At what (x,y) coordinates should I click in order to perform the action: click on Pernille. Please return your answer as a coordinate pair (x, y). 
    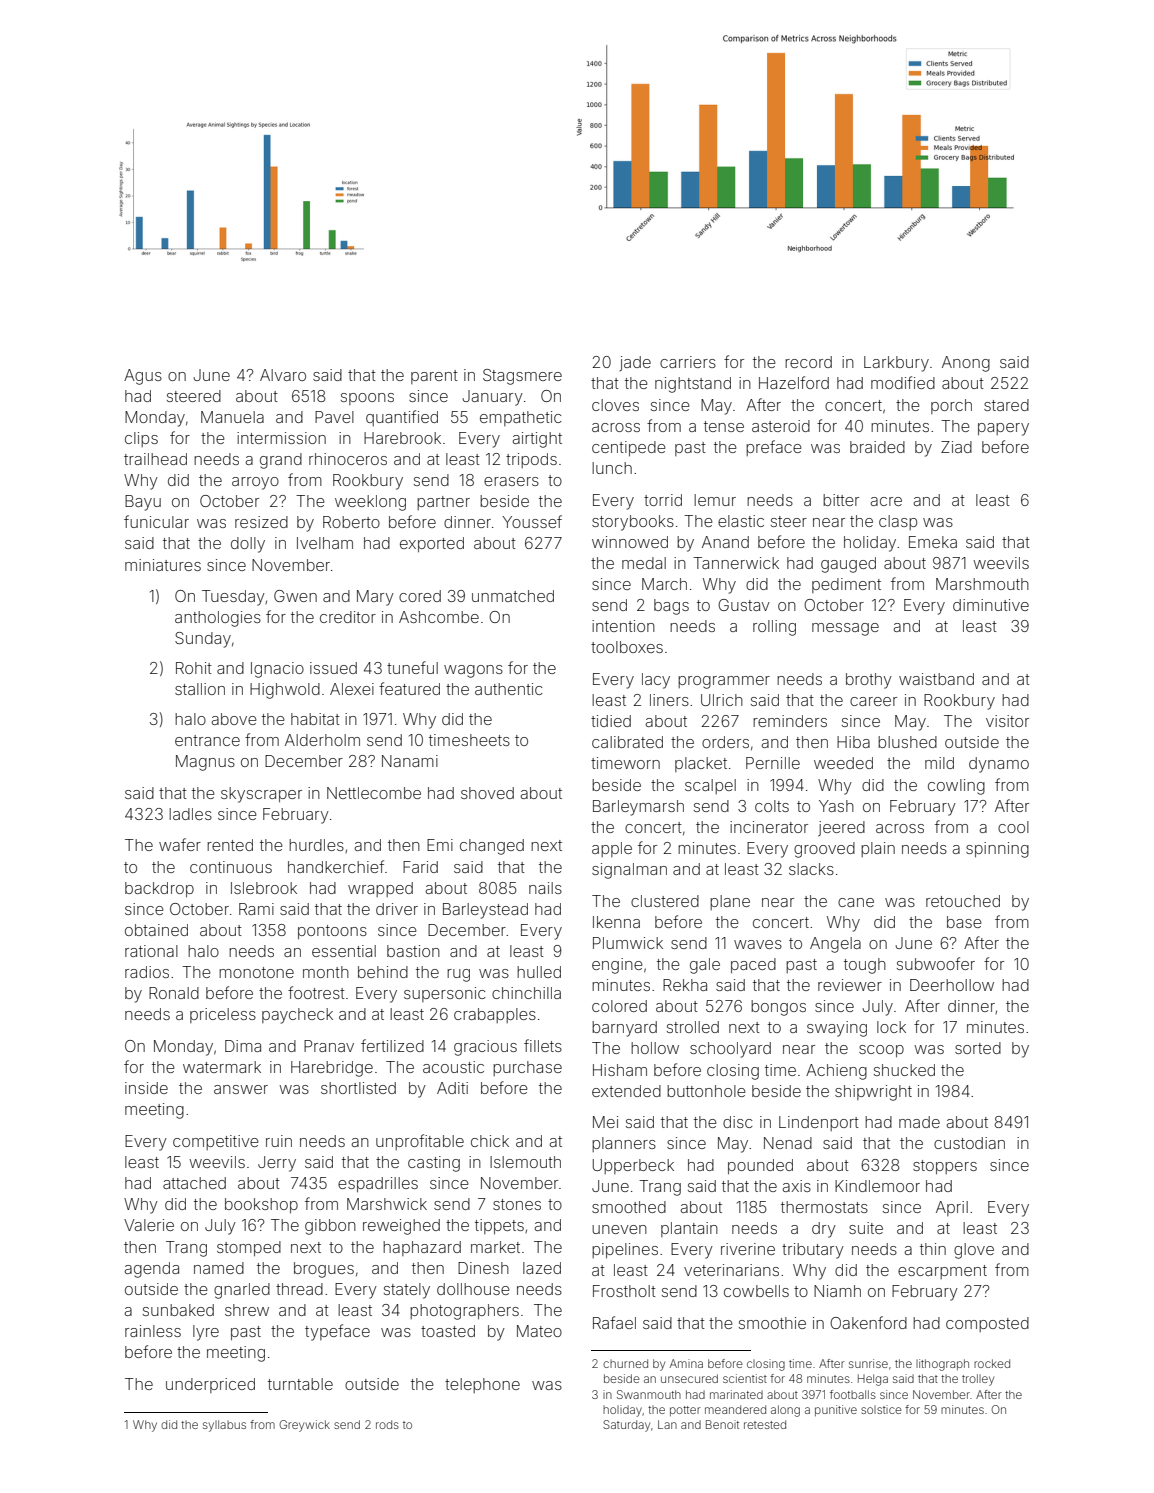
    Looking at the image, I should click on (773, 763).
